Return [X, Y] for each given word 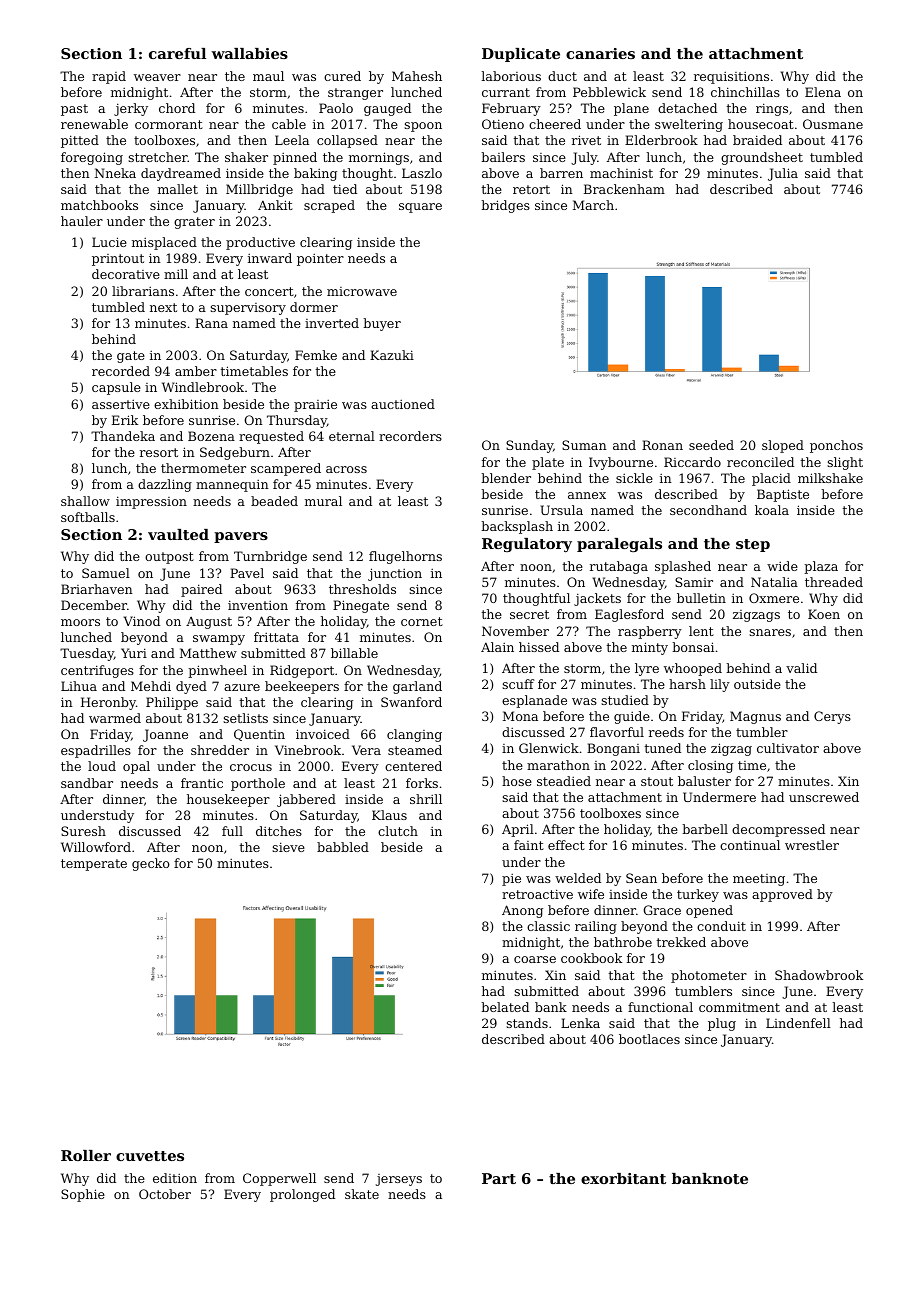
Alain [497, 647]
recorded [121, 371]
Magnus [755, 717]
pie [511, 880]
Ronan [662, 445]
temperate [94, 865]
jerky [131, 109]
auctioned [403, 404]
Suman [584, 445]
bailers [503, 157]
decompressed [778, 830]
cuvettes [150, 1156]
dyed [191, 687]
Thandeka [123, 436]
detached [687, 108]
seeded [711, 445]
